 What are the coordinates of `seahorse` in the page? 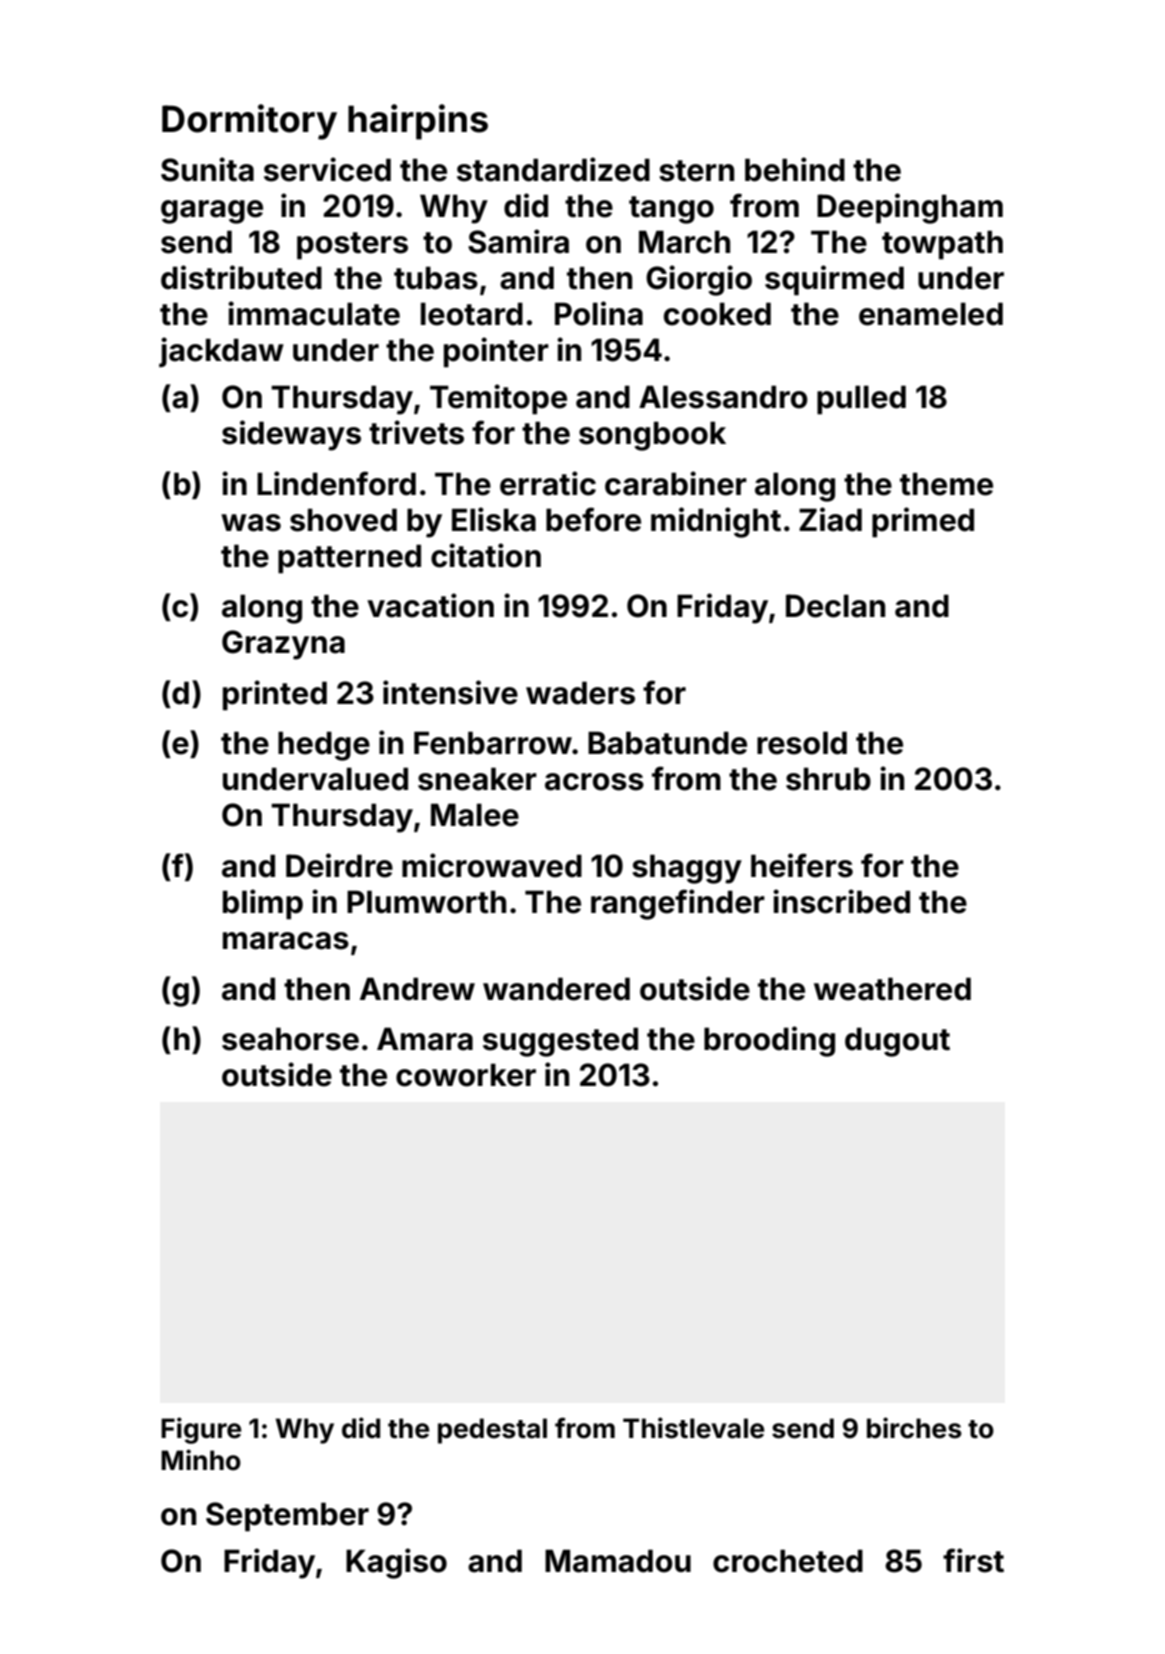 It's located at (290, 1039).
